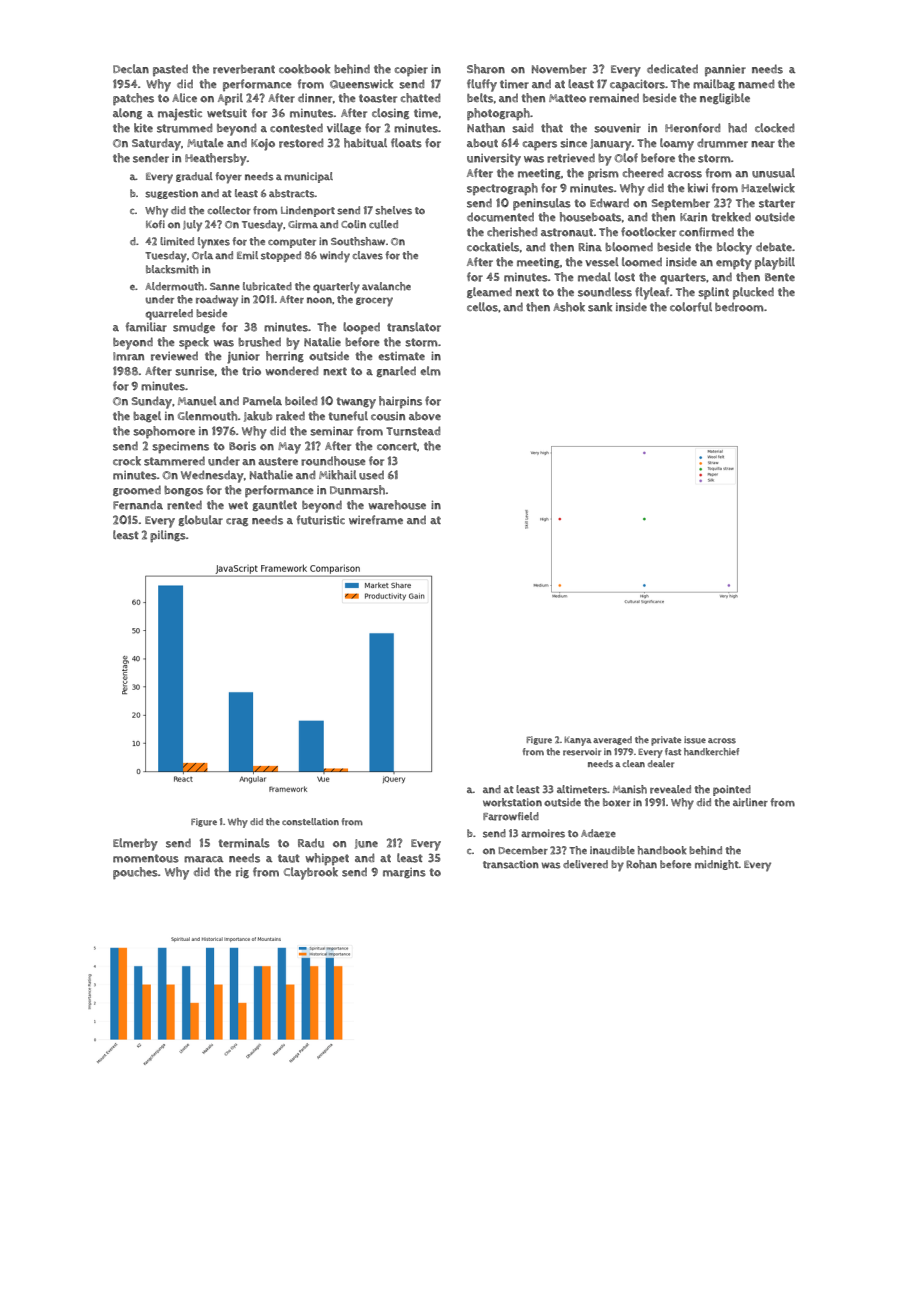 This screenshot has width=908, height=1316. Describe the element at coordinates (578, 741) in the screenshot. I see `Kanya` at that location.
